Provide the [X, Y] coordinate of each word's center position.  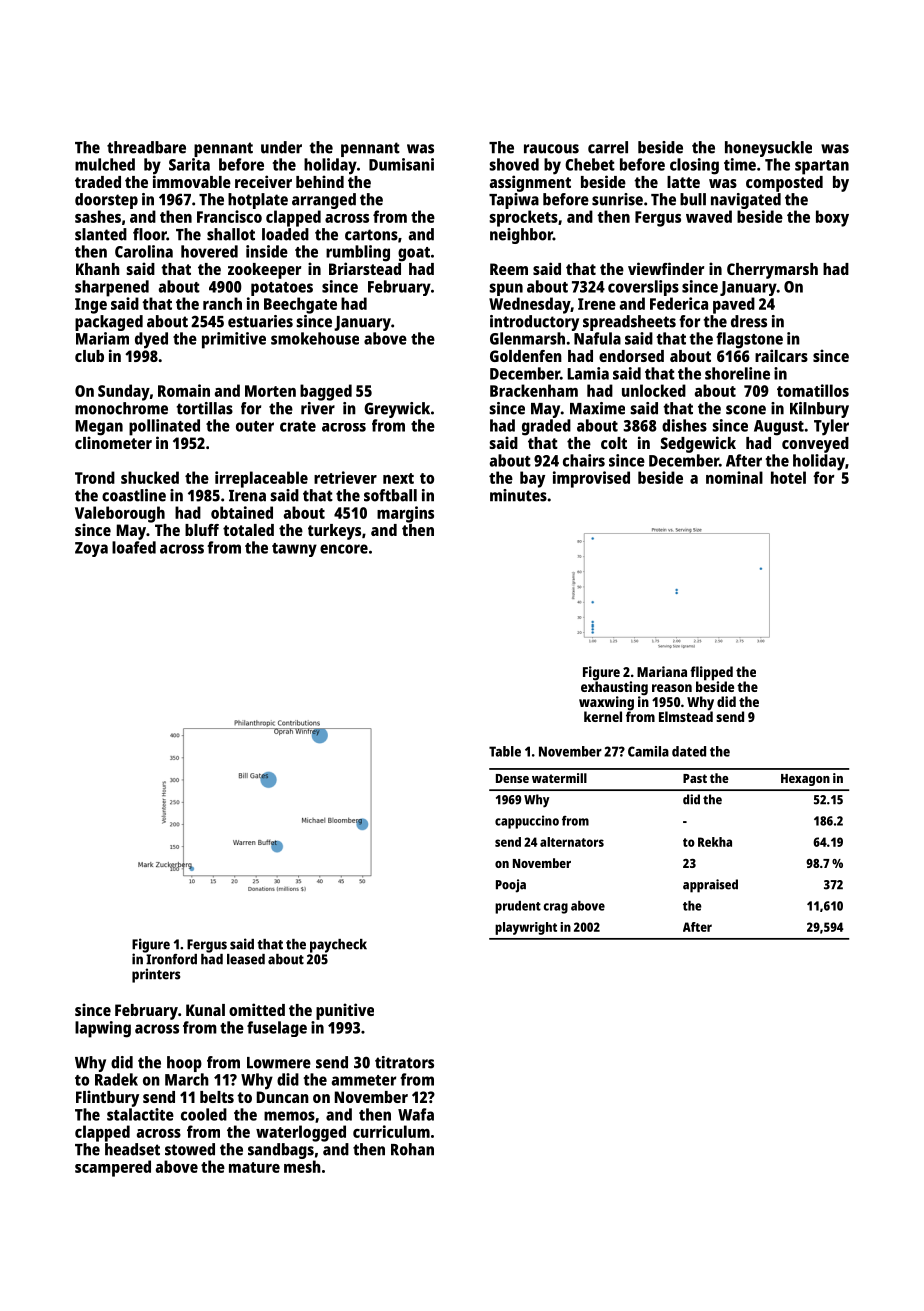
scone [746, 410]
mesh [302, 1166]
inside [267, 251]
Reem [509, 269]
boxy [832, 218]
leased [246, 959]
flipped [711, 673]
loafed [134, 547]
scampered [113, 1168]
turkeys [334, 532]
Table [505, 751]
